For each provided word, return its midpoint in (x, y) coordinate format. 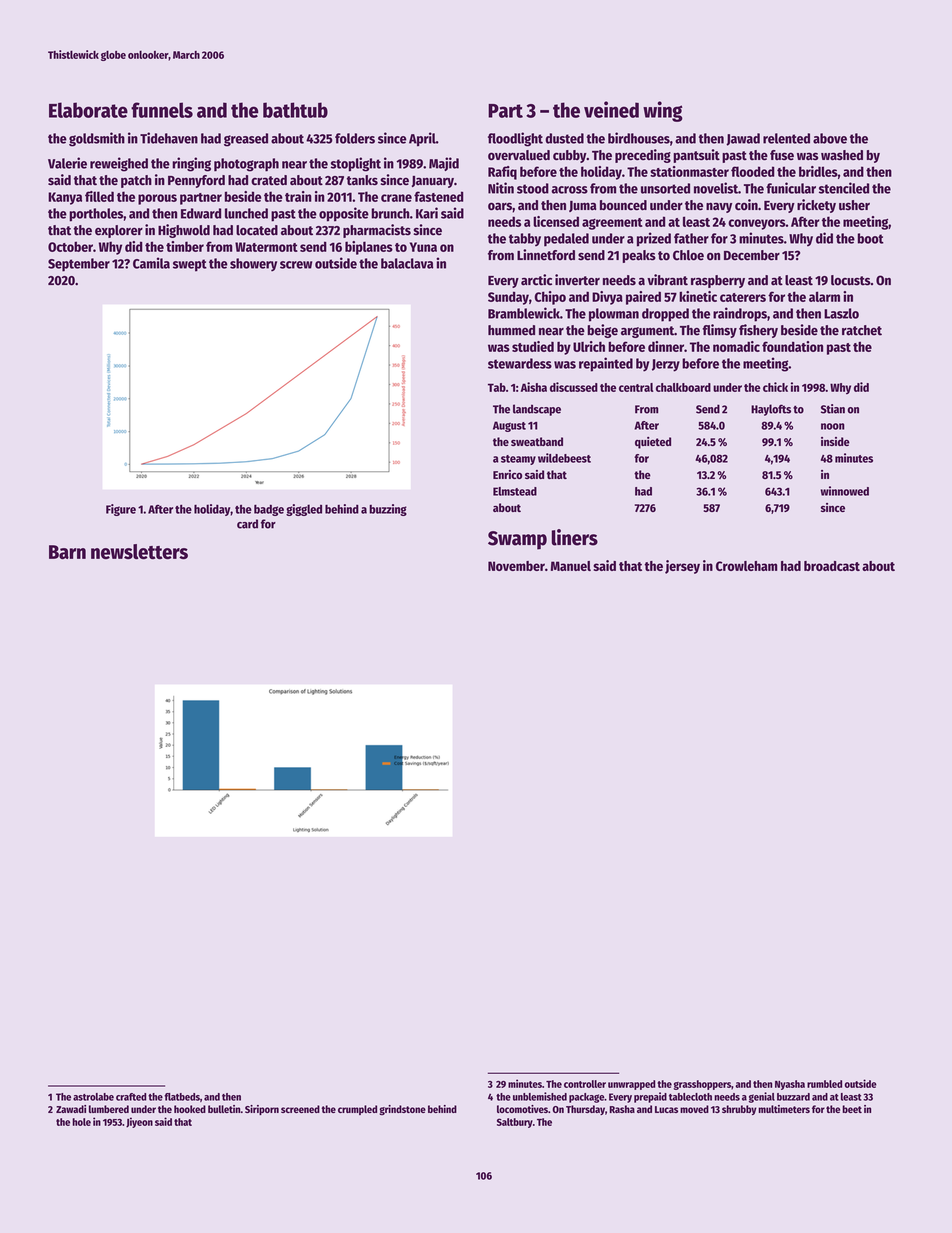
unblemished (540, 1096)
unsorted (665, 188)
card (247, 524)
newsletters (139, 551)
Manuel (571, 566)
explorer (119, 231)
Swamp (517, 540)
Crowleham (746, 566)
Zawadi (71, 1109)
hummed (511, 330)
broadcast (832, 566)
